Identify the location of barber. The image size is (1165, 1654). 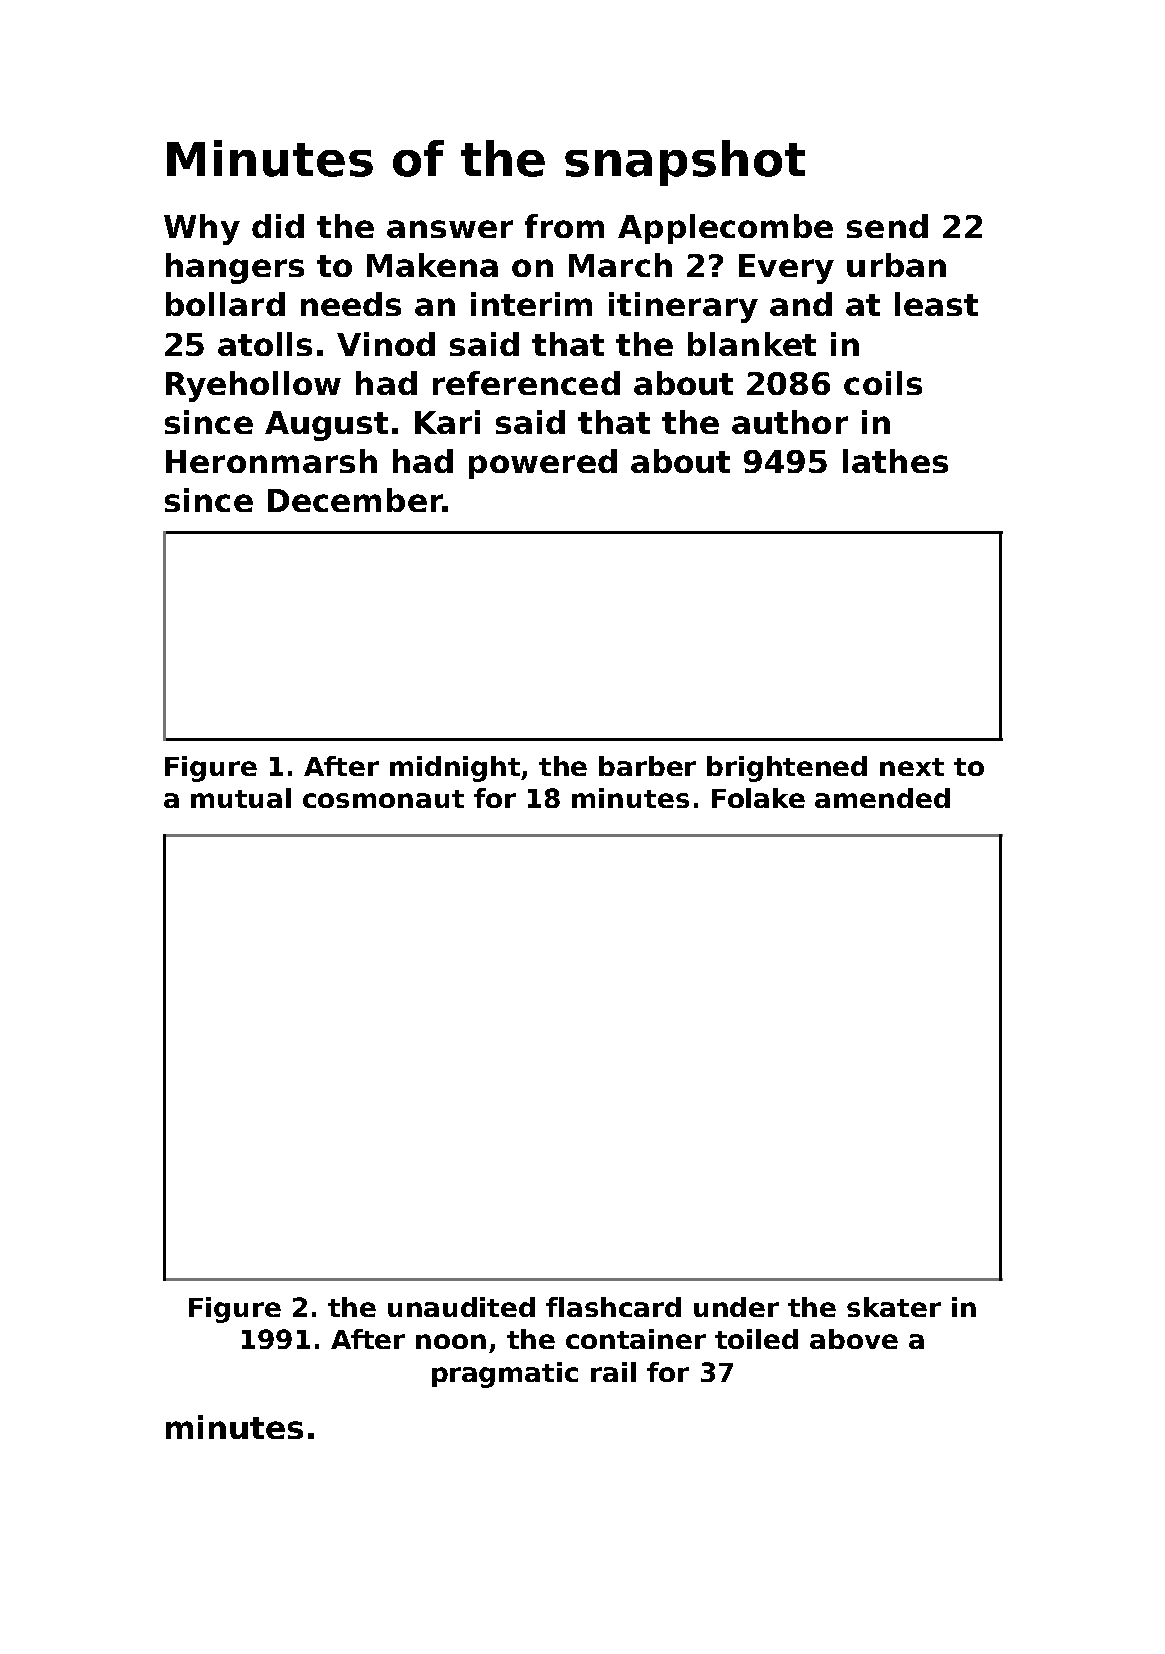
(647, 766).
